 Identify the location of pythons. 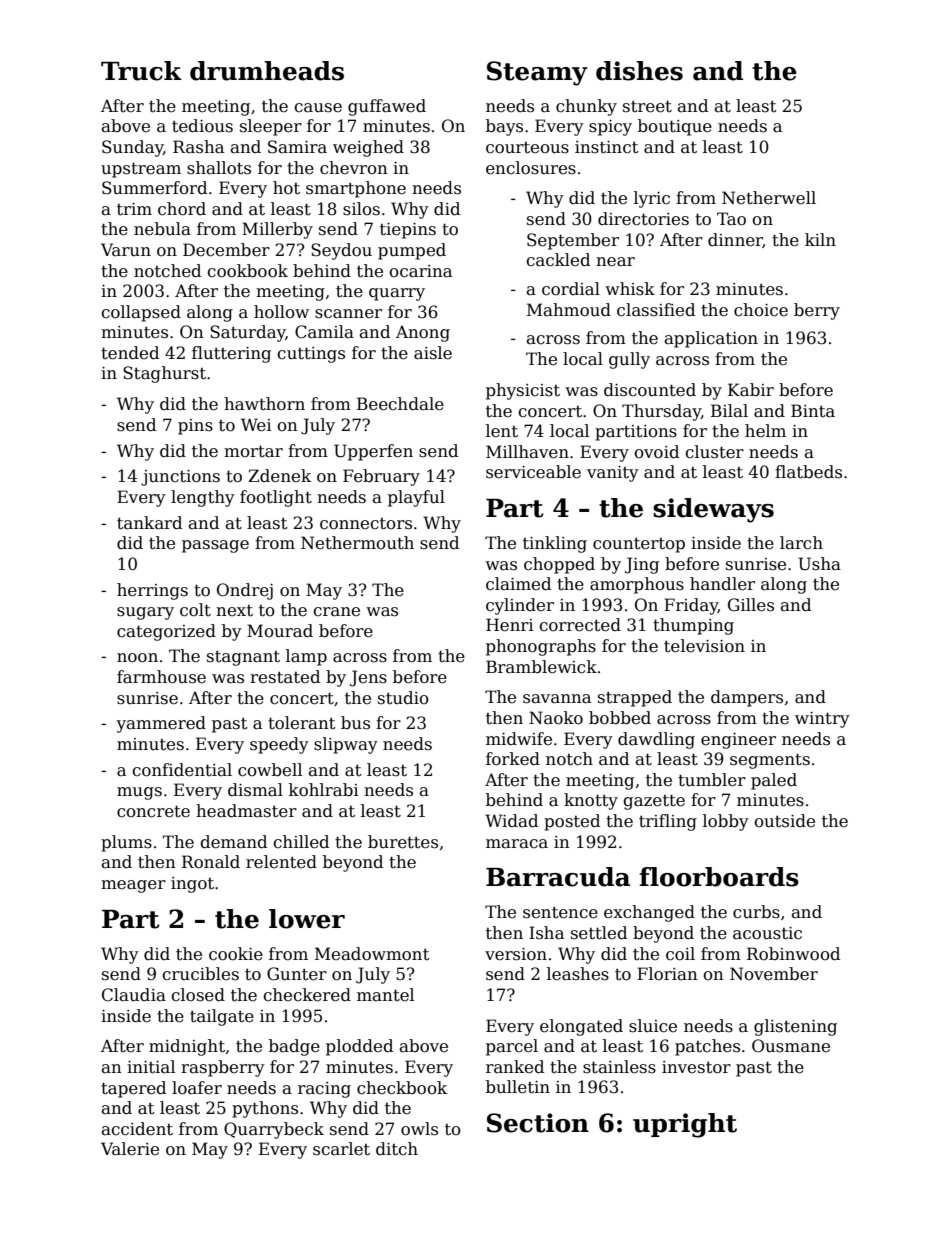
(265, 1109).
